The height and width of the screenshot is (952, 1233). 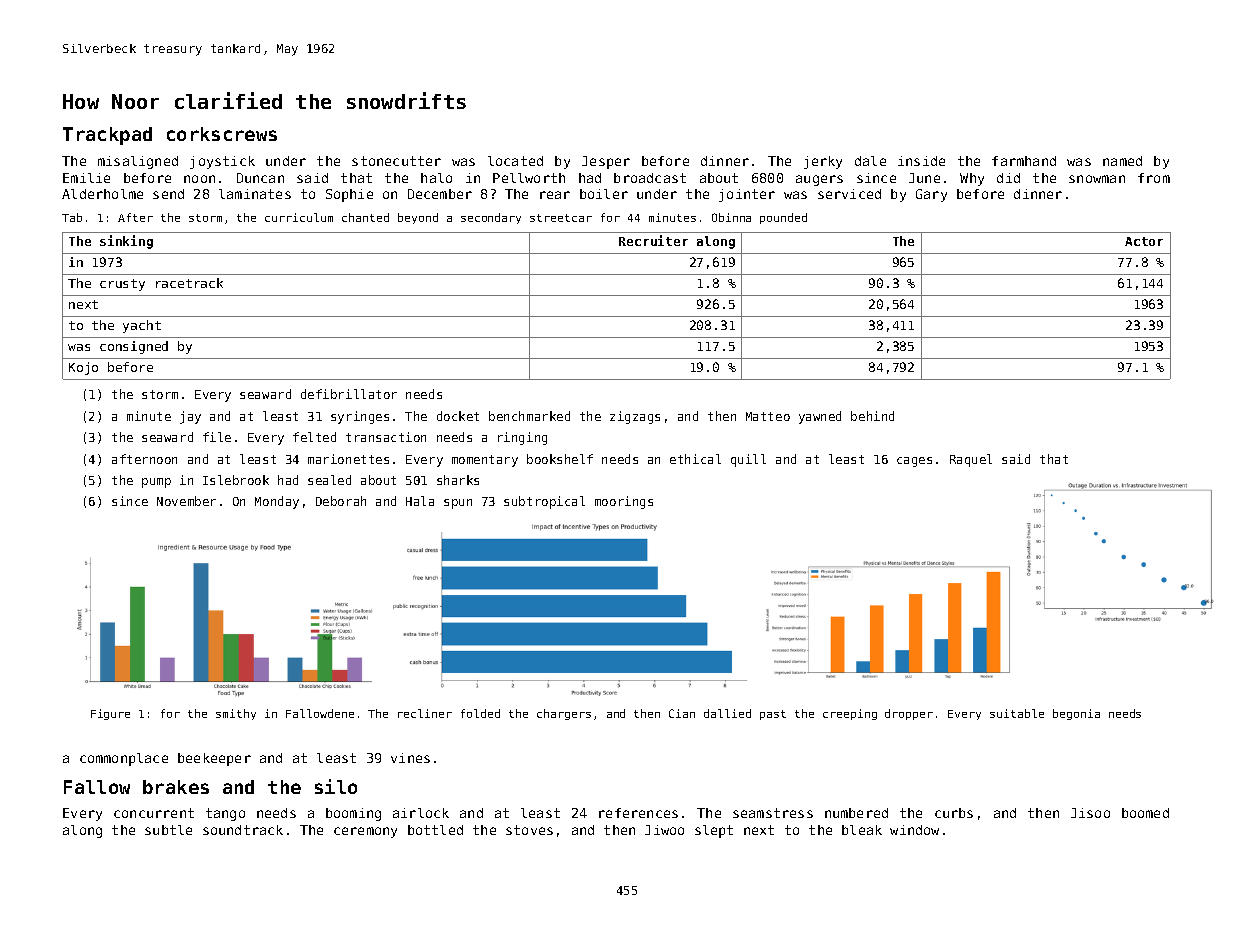 What do you see at coordinates (872, 416) in the screenshot?
I see `behind` at bounding box center [872, 416].
